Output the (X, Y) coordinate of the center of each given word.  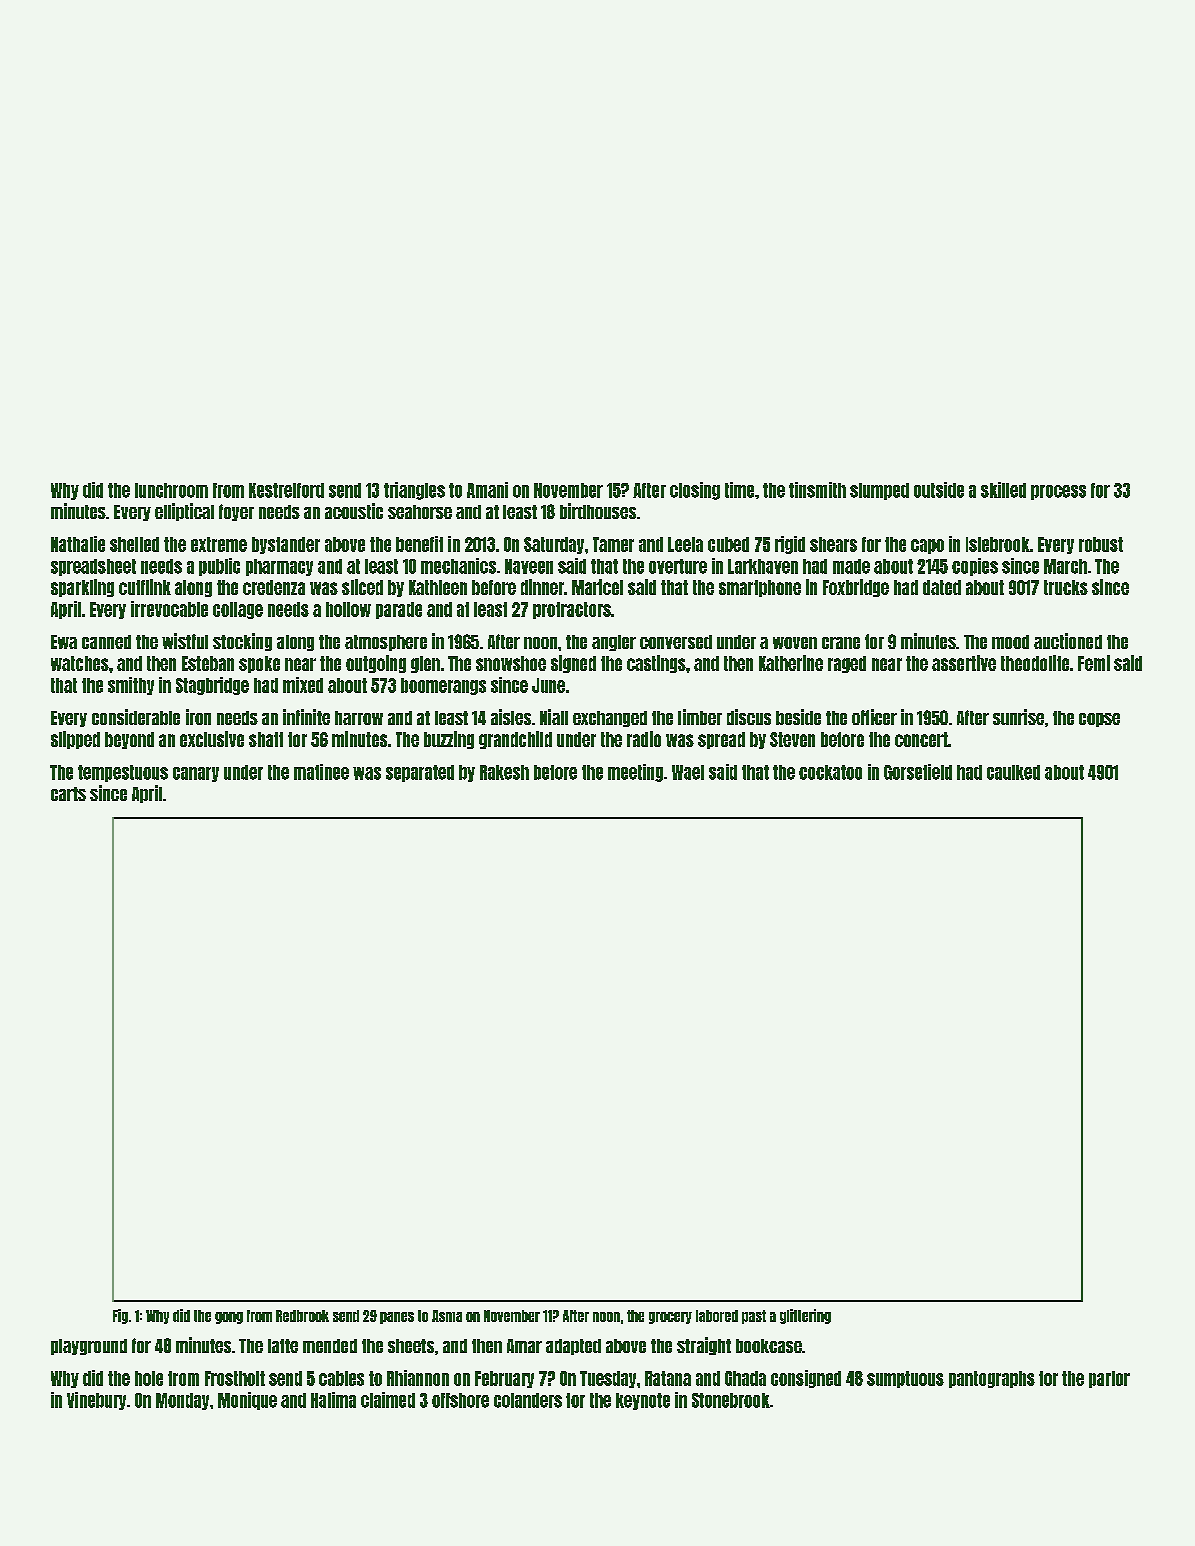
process (1058, 492)
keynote (643, 1401)
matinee (321, 772)
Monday (182, 1401)
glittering (805, 1316)
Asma (447, 1316)
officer (874, 717)
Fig (120, 1316)
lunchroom (171, 490)
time (739, 490)
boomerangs (443, 686)
